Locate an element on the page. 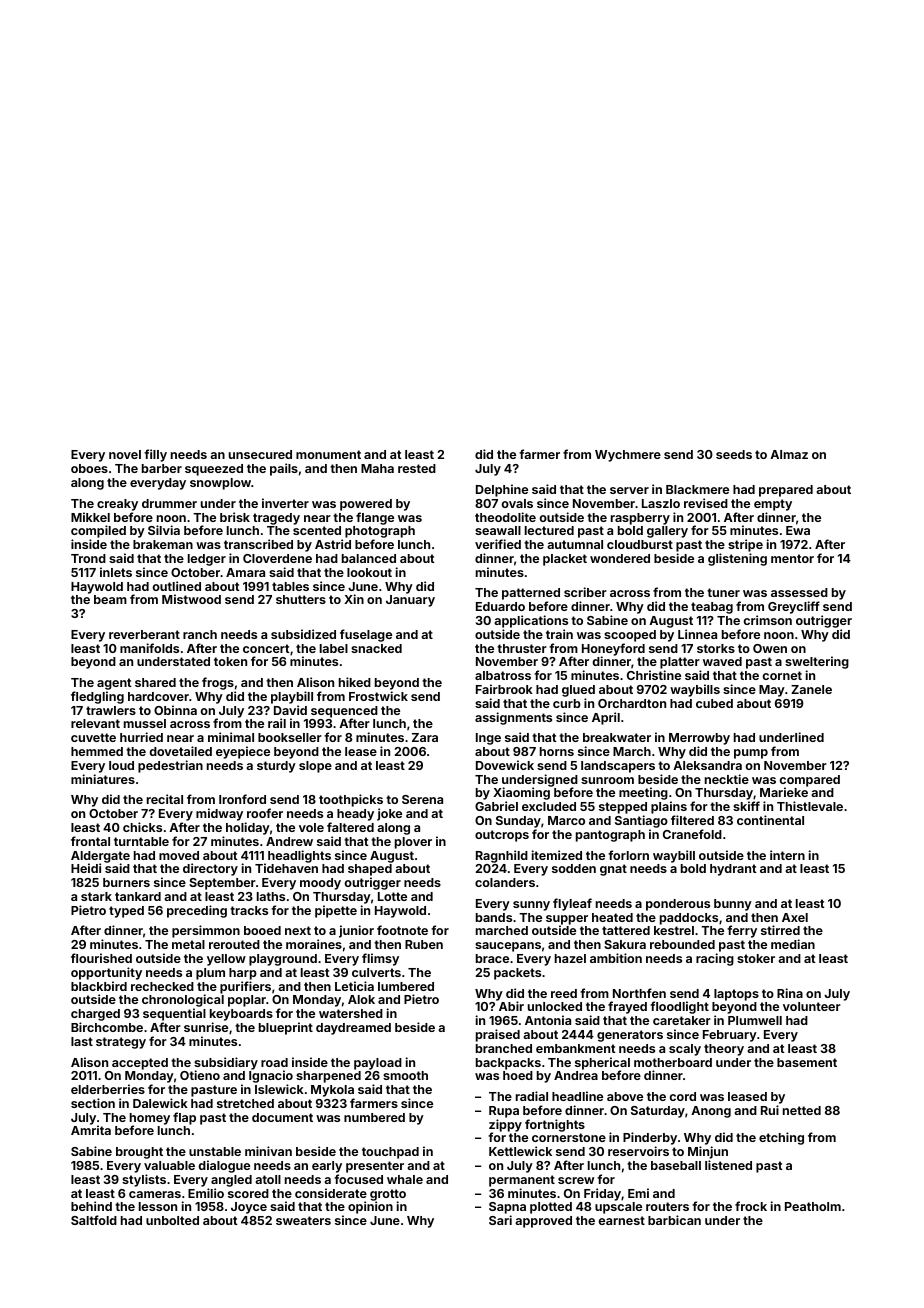 The width and height of the document is (924, 1308). Almaz is located at coordinates (789, 454).
